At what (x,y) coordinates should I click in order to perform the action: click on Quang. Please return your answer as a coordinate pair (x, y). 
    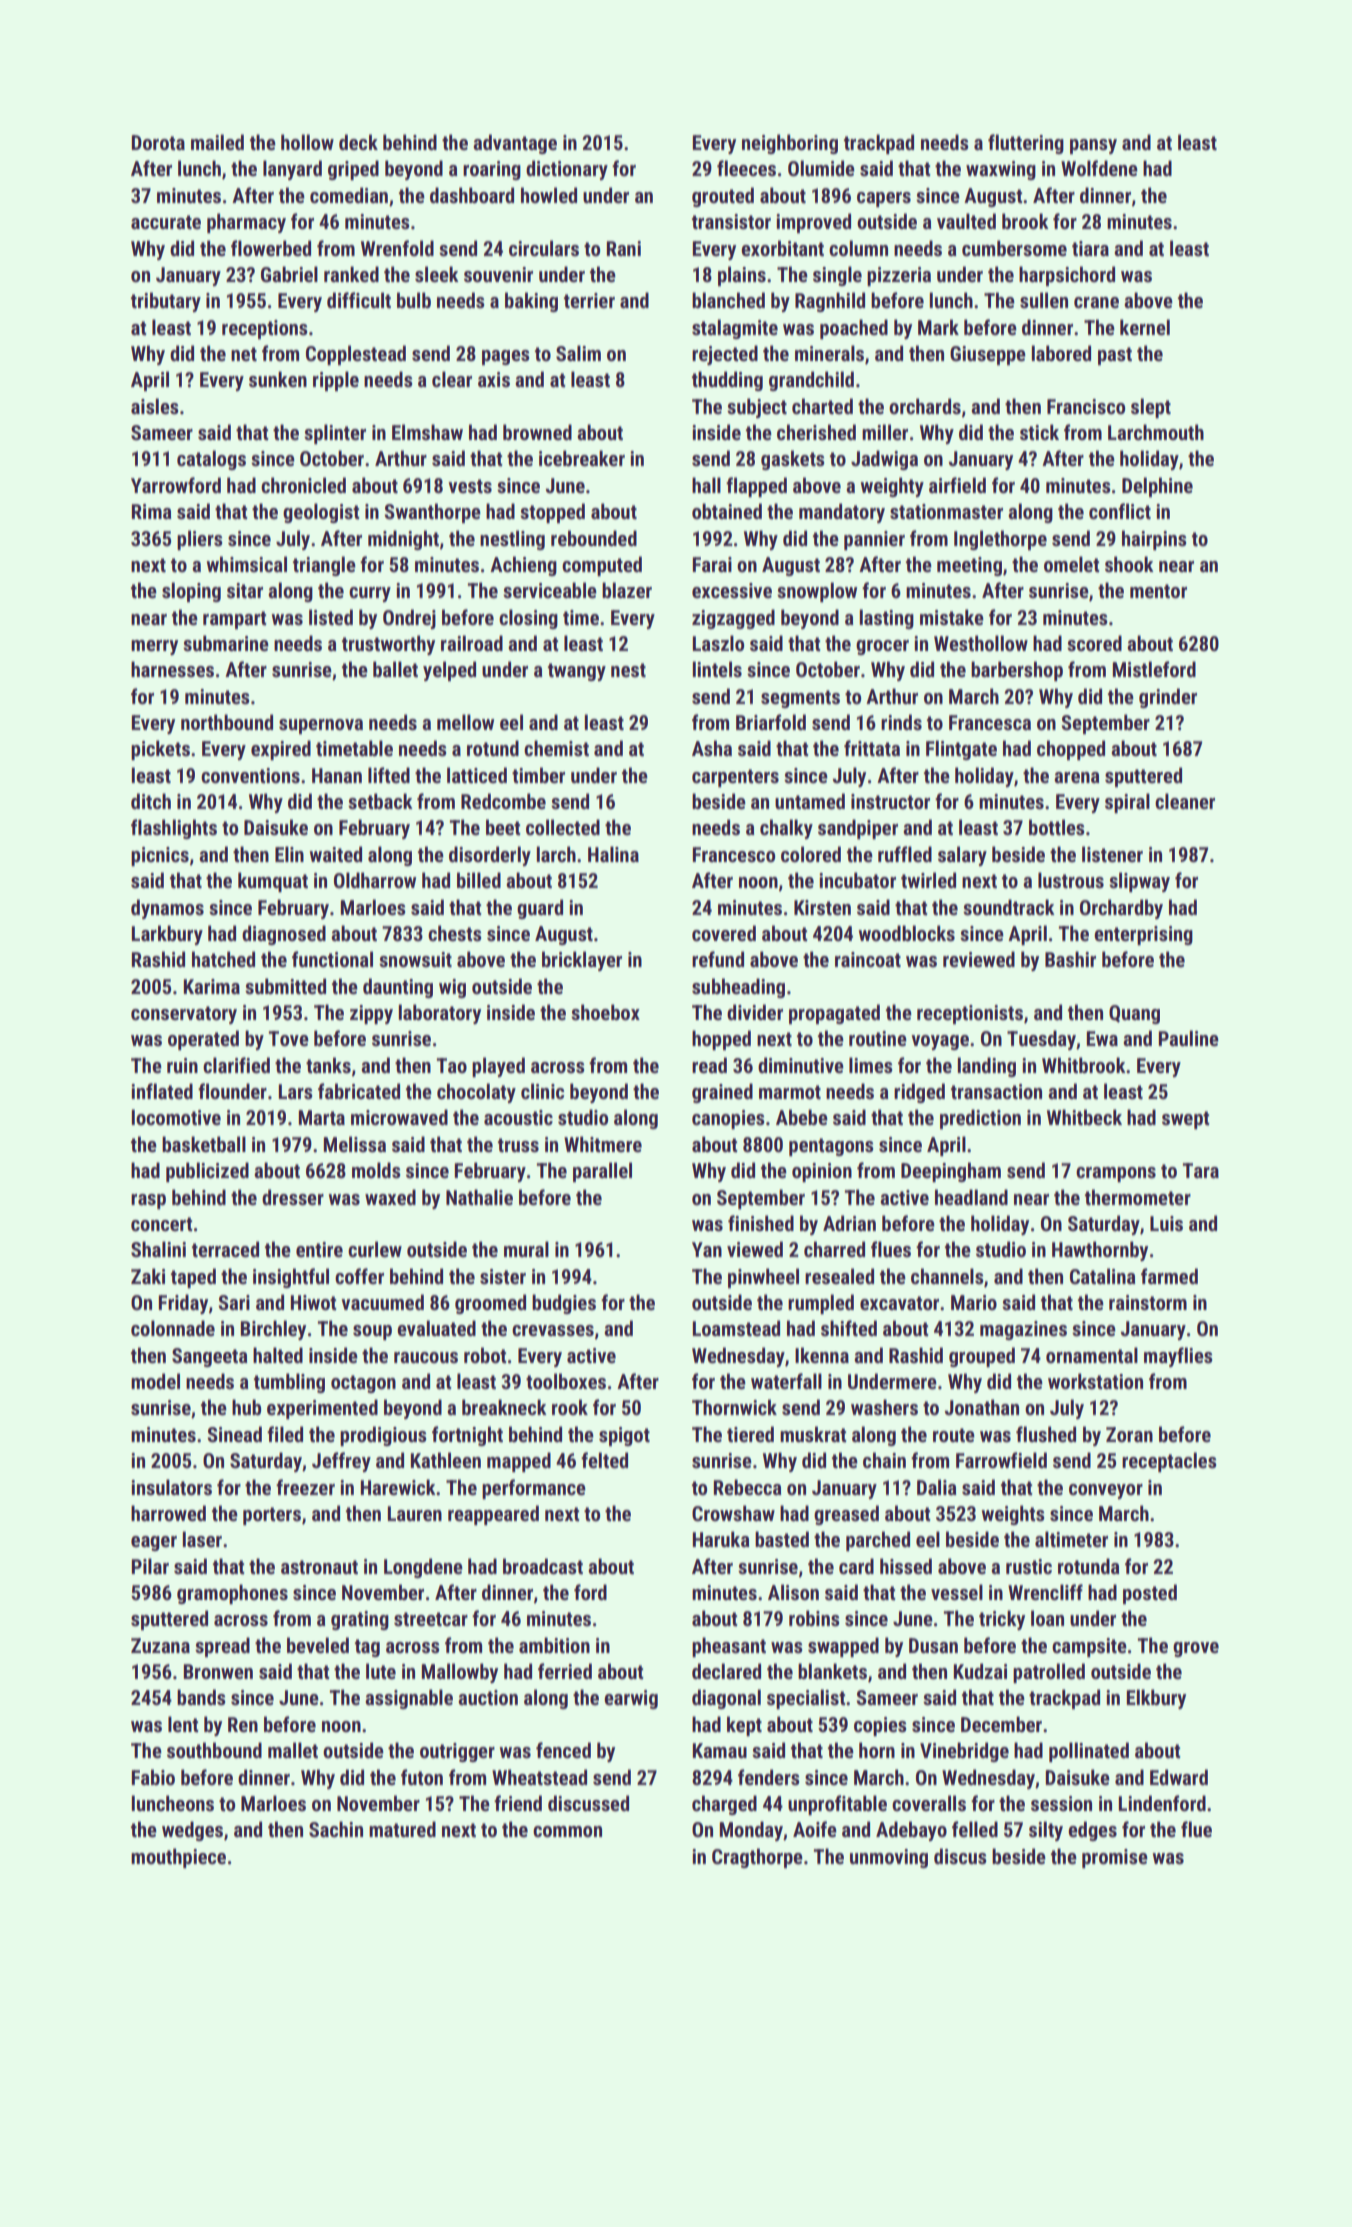
    Looking at the image, I should click on (1134, 1014).
